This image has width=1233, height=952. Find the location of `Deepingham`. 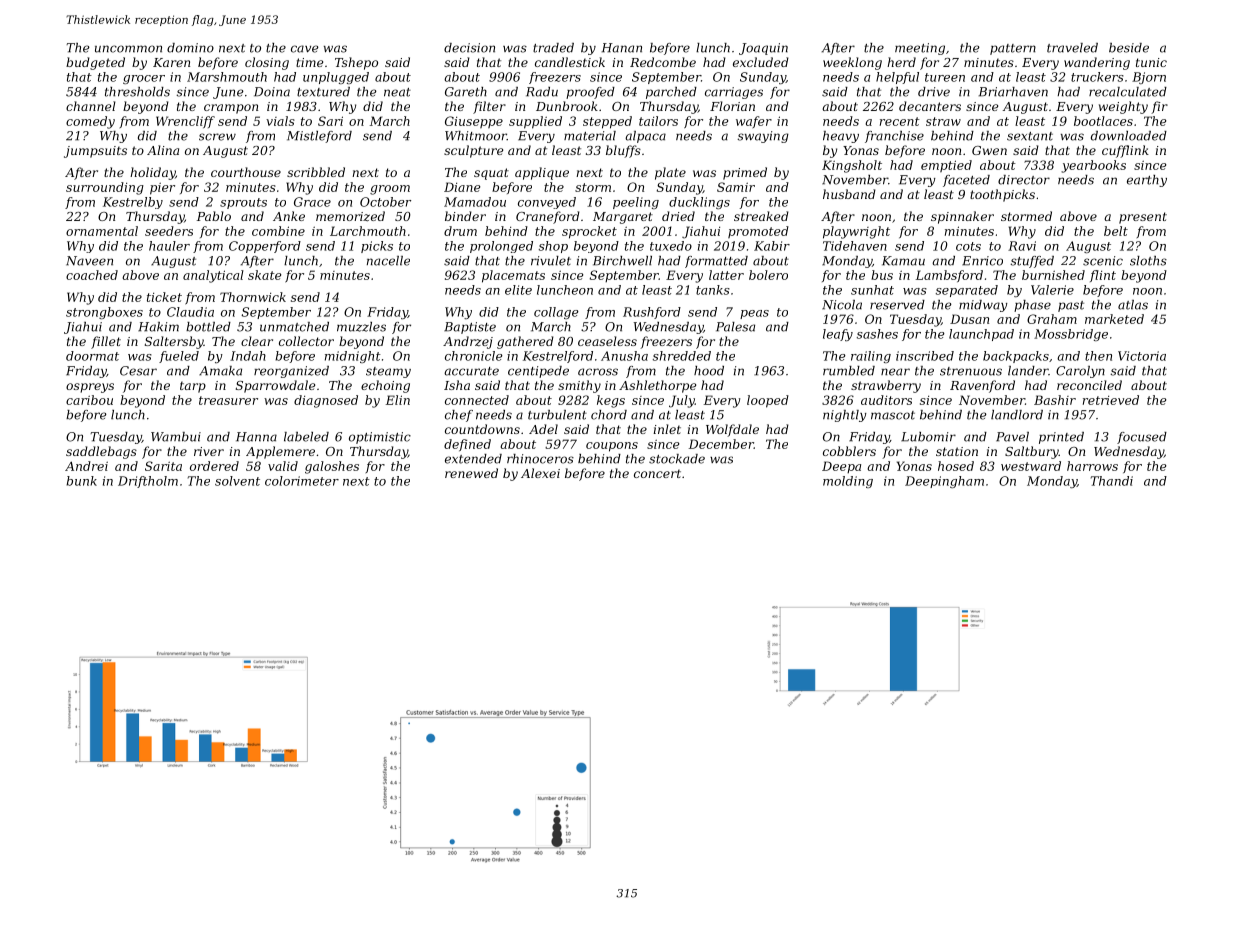

Deepingham is located at coordinates (944, 482).
